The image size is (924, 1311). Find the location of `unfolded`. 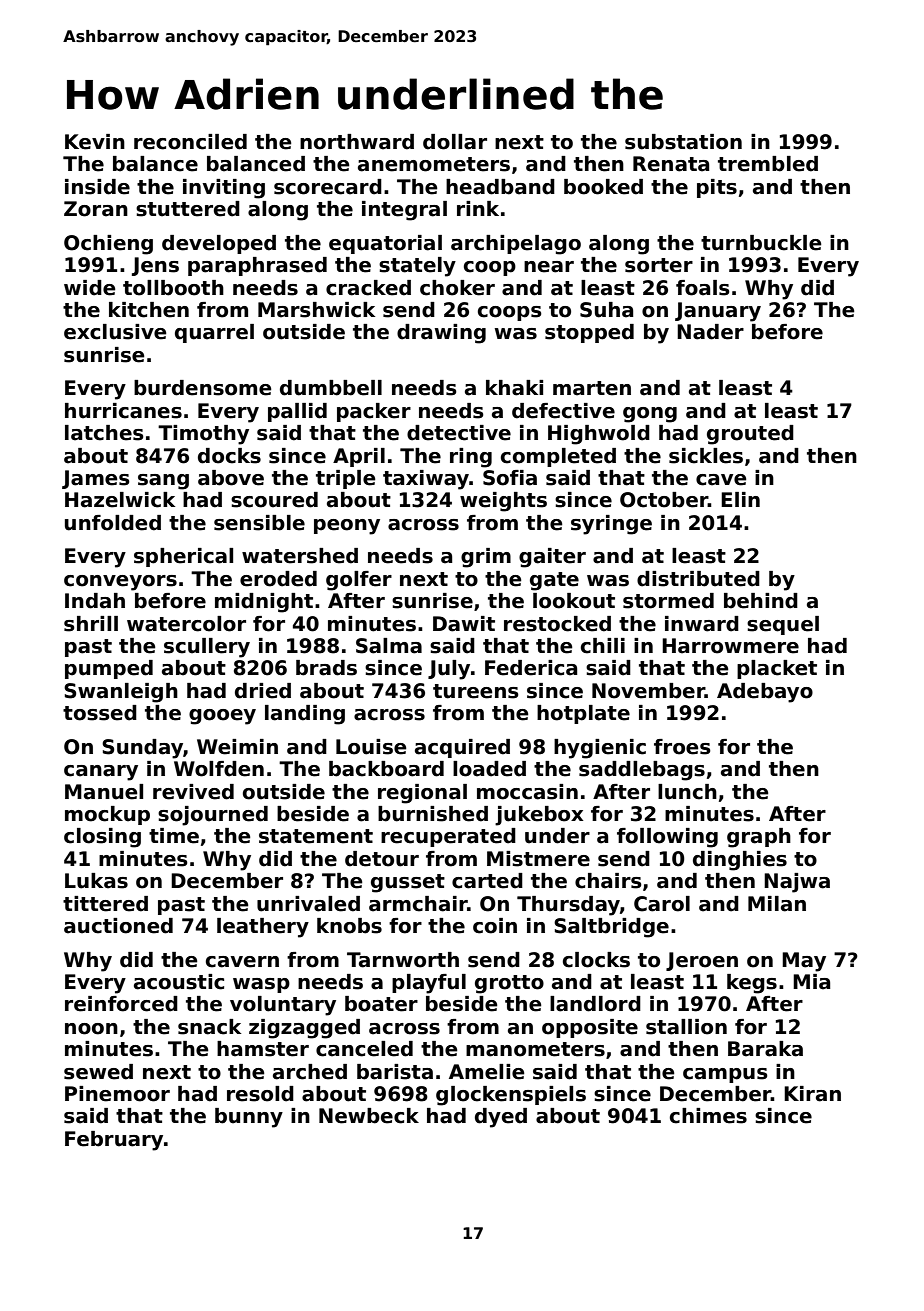

unfolded is located at coordinates (113, 523).
